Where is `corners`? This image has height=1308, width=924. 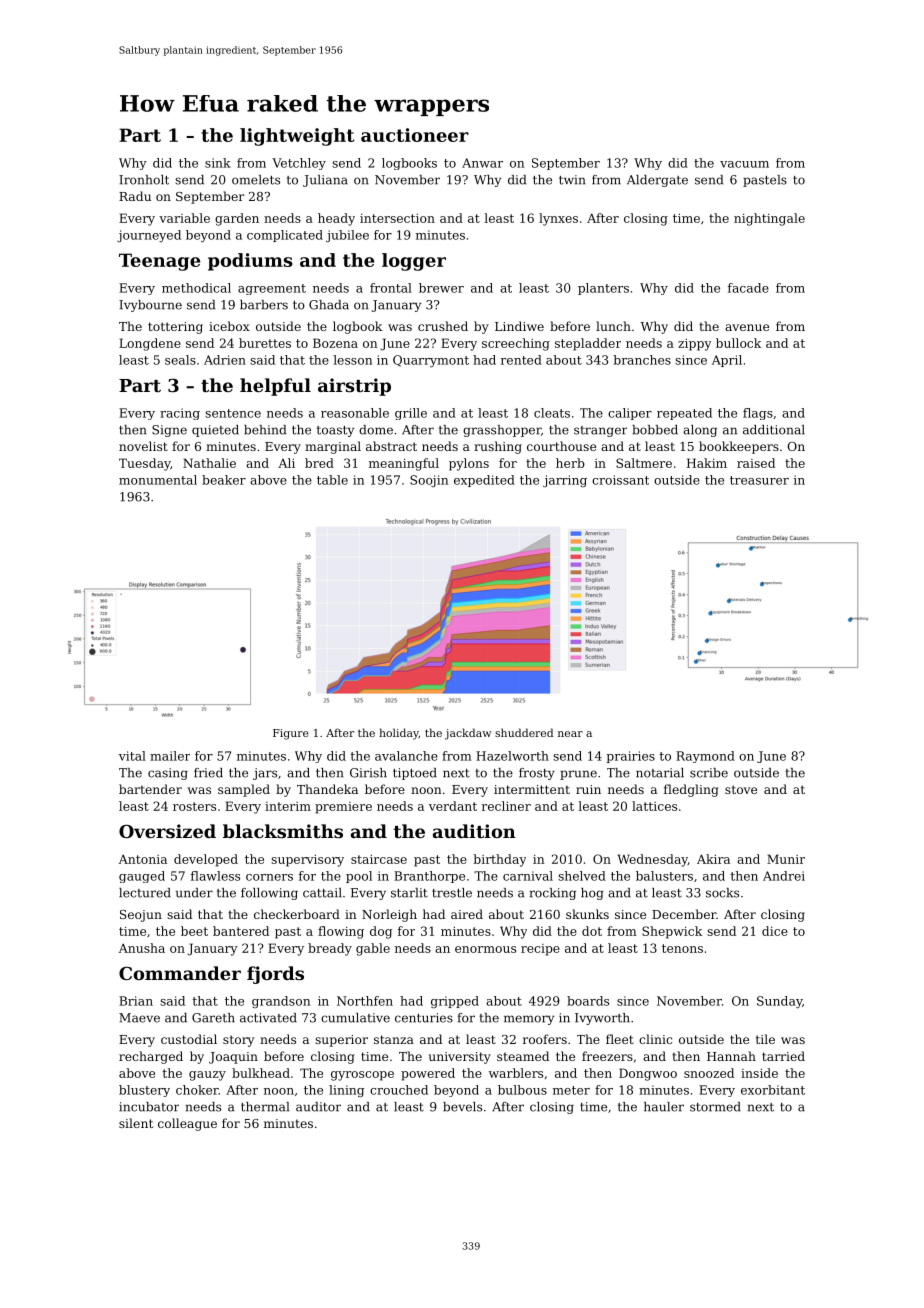 corners is located at coordinates (269, 877).
